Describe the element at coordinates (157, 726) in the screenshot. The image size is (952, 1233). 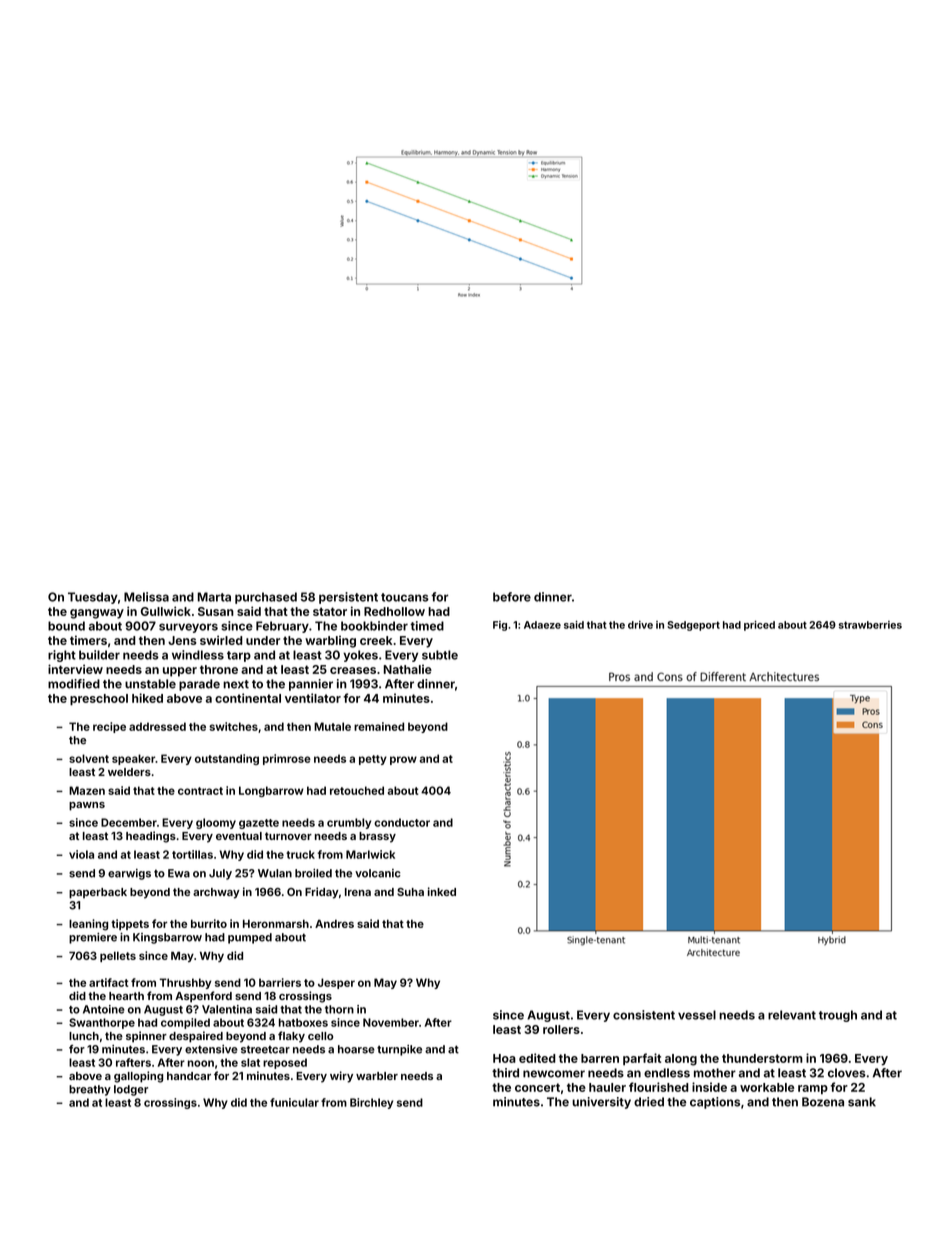
I see `addressed` at that location.
